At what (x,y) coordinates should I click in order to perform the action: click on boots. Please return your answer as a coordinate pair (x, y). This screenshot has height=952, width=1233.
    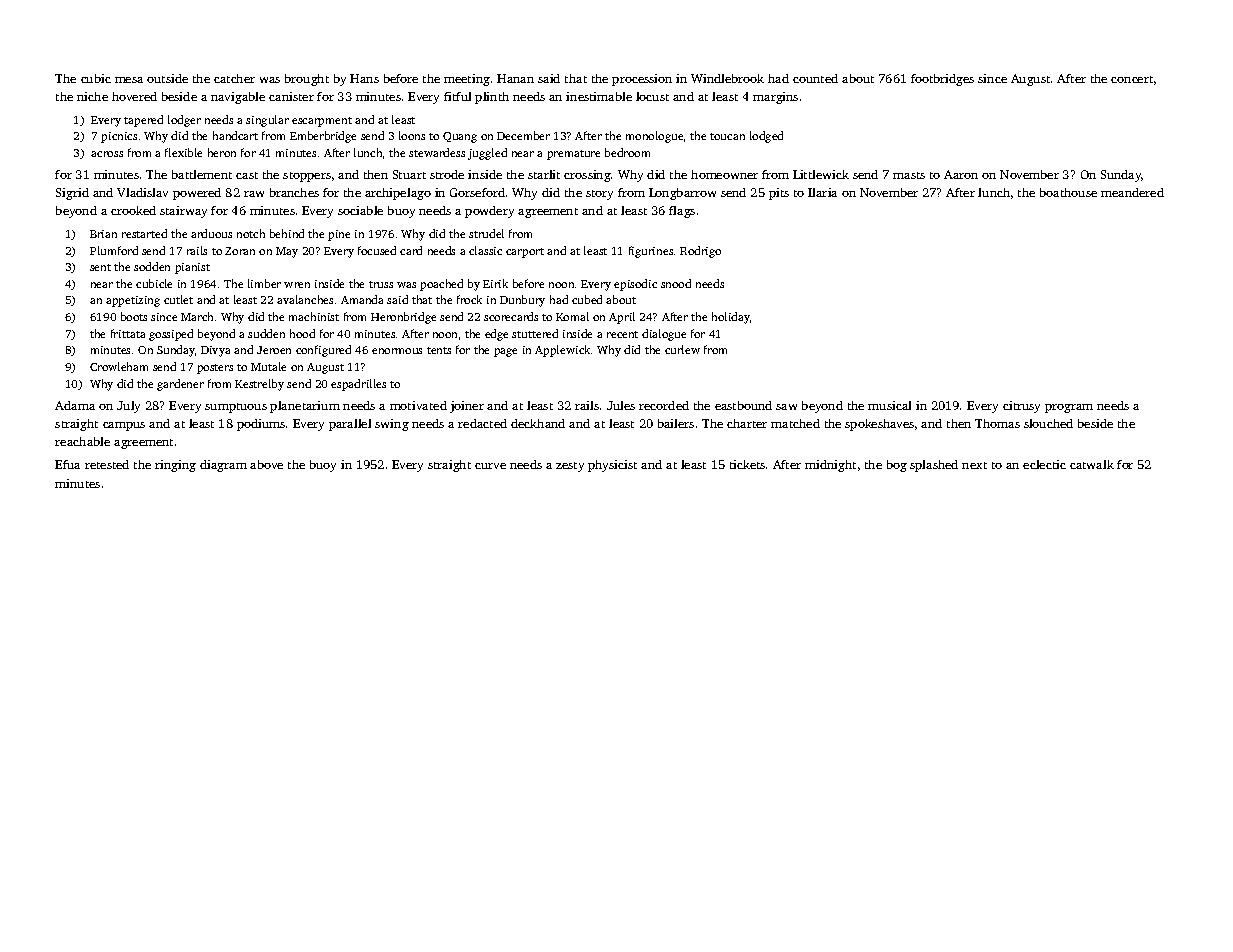
    Looking at the image, I should click on (134, 316).
